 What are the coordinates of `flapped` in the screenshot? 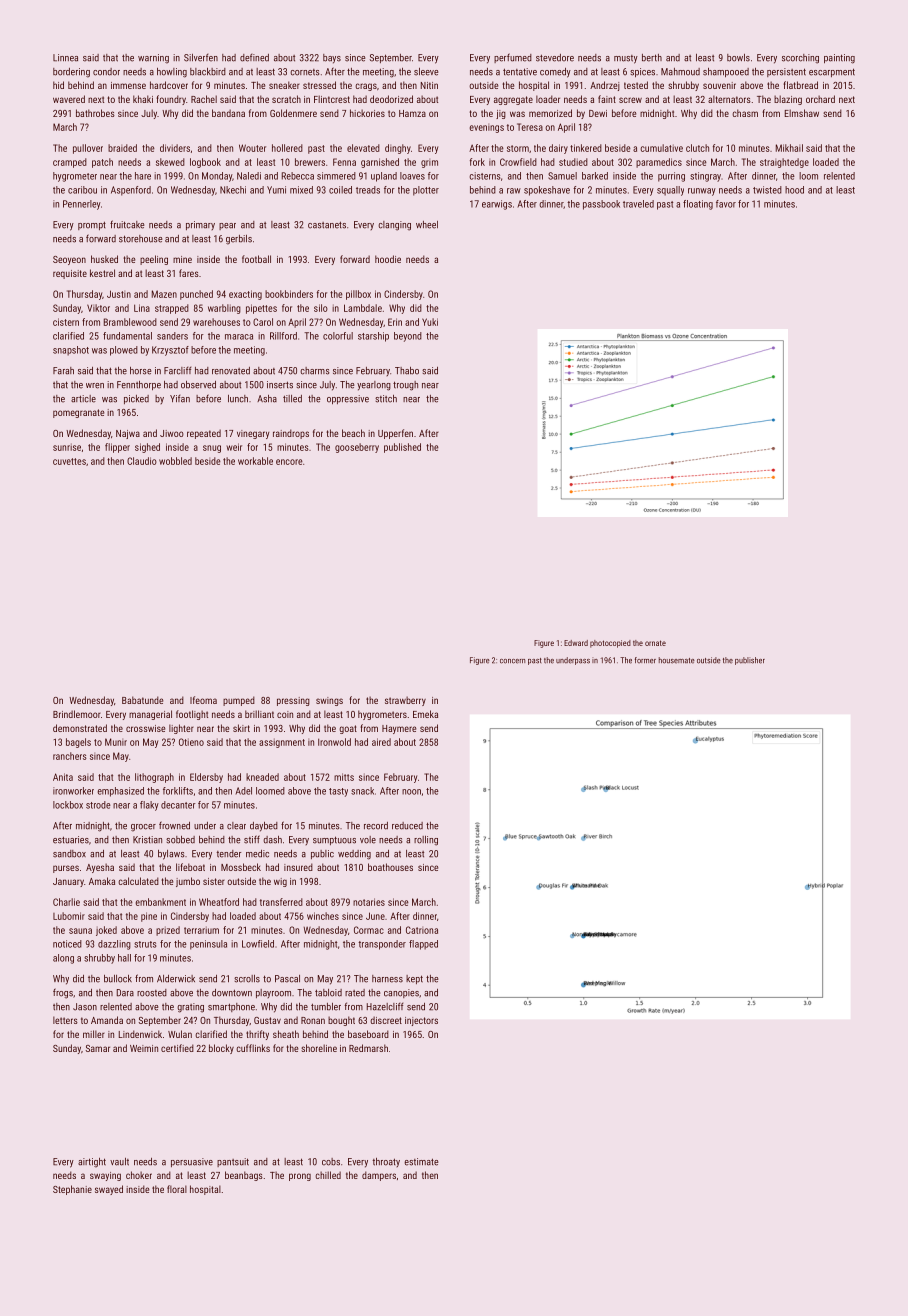 It's located at (423, 945).
